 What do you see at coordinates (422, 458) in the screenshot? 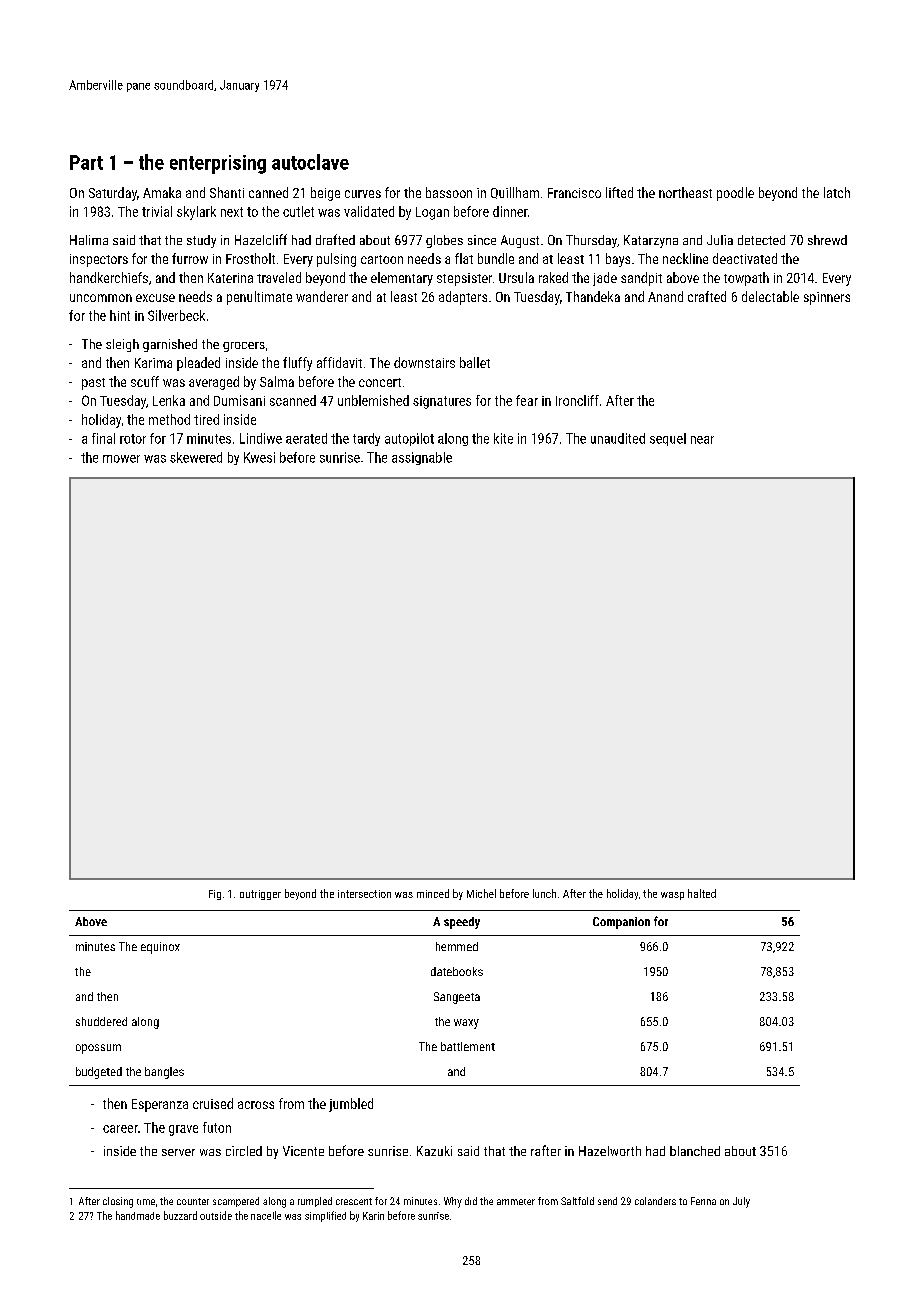
I see `assignable` at bounding box center [422, 458].
